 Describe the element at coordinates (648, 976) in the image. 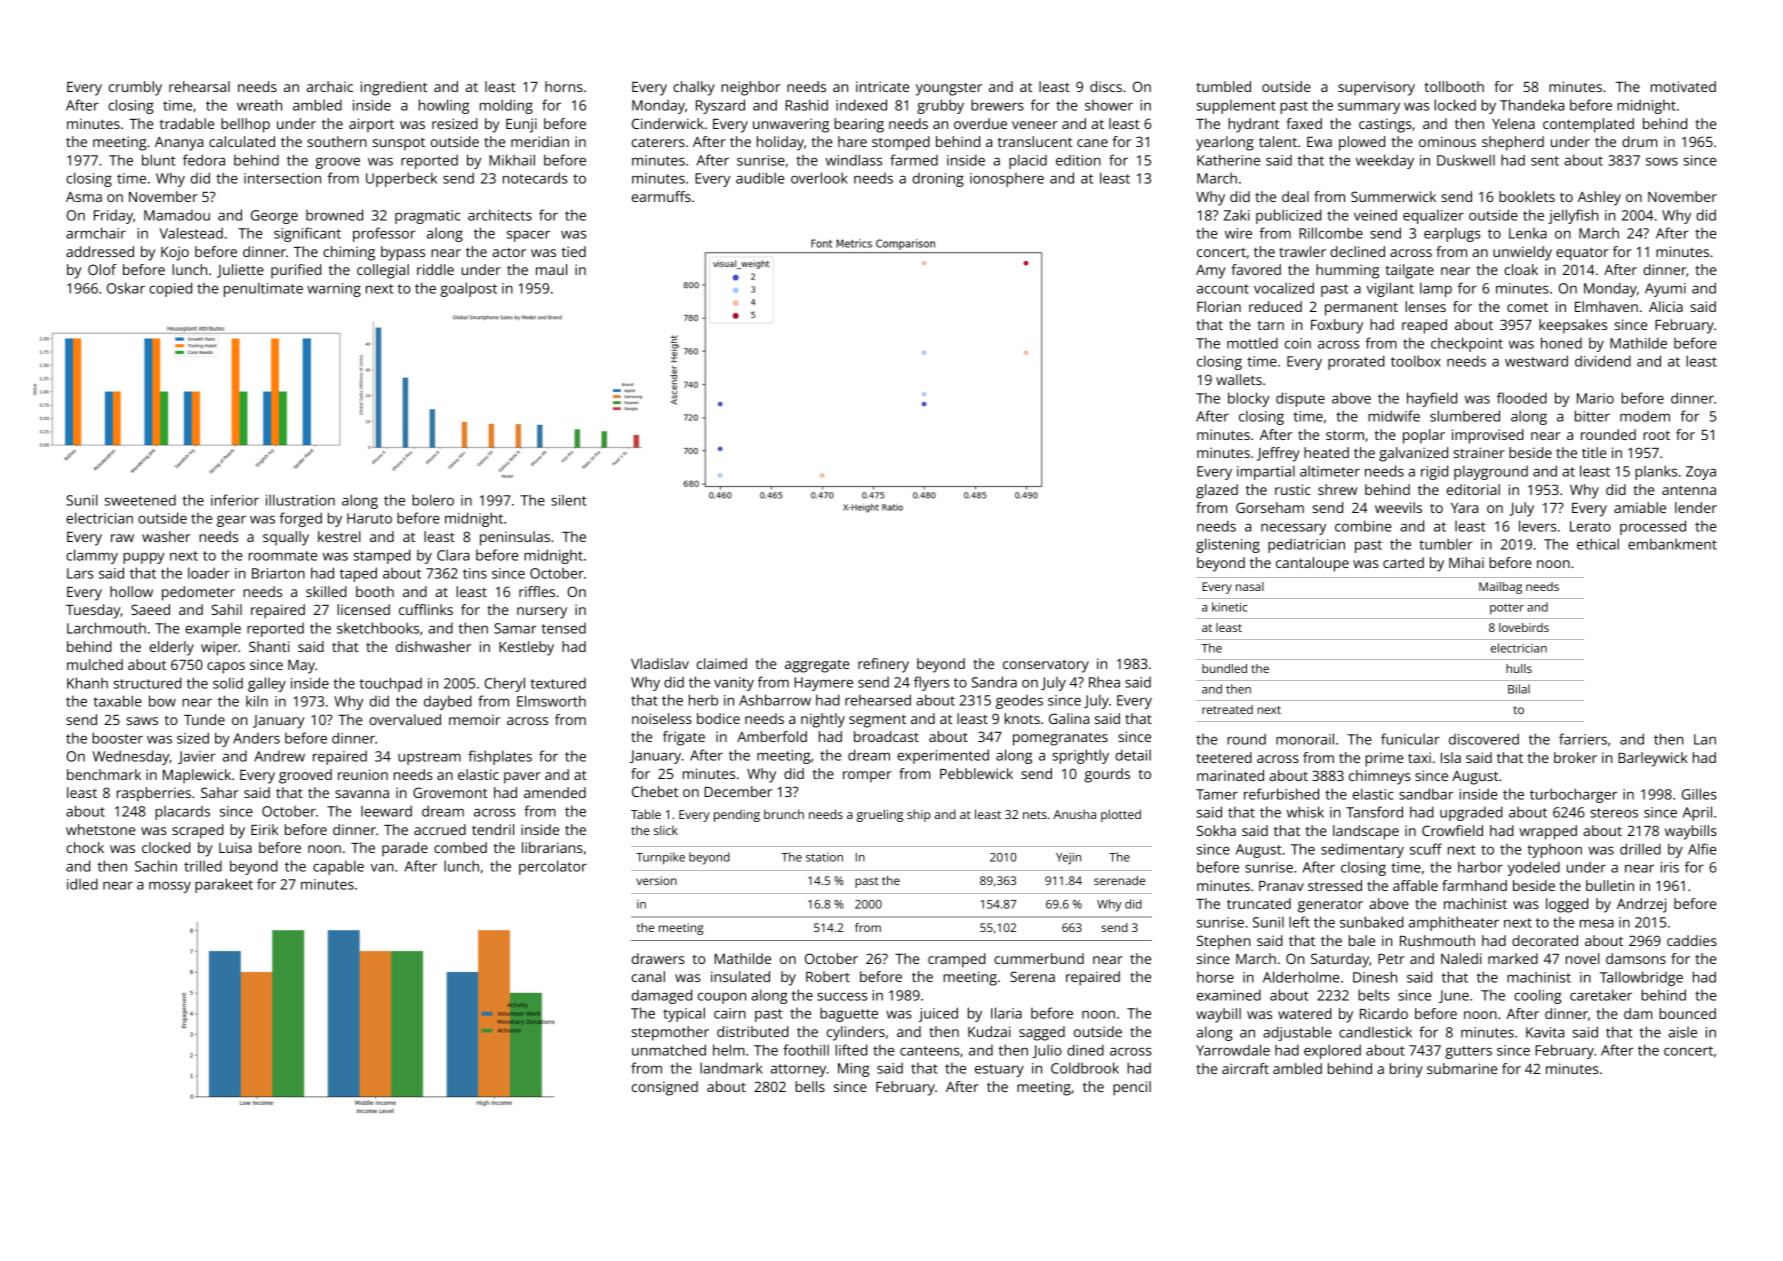

I see `canal` at that location.
